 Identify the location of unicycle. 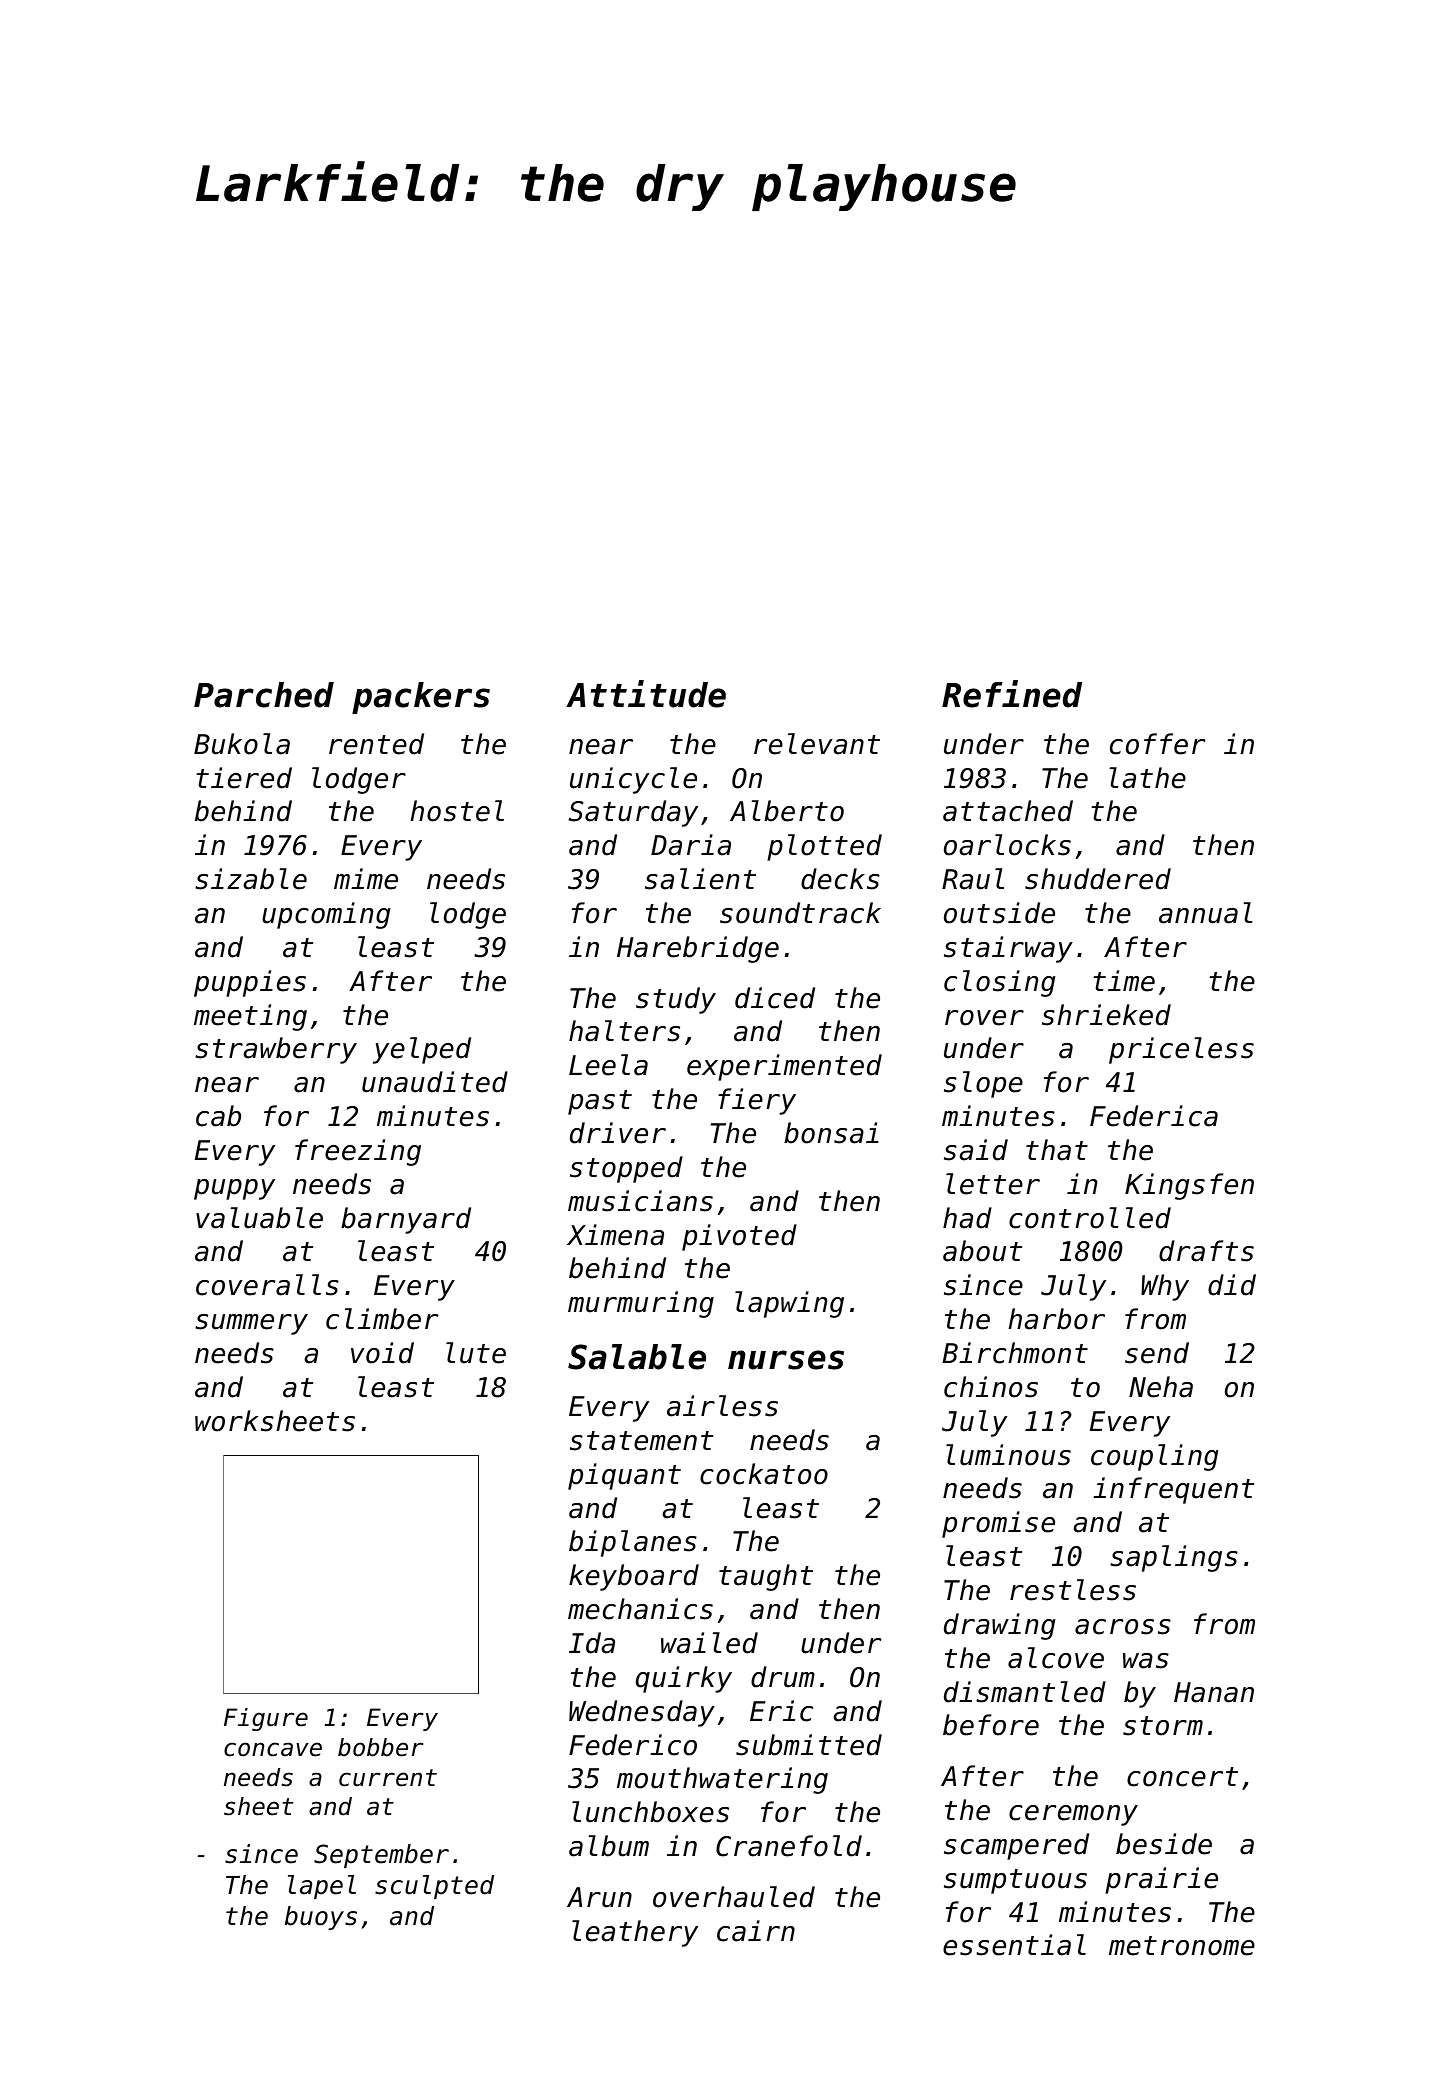
(633, 780).
